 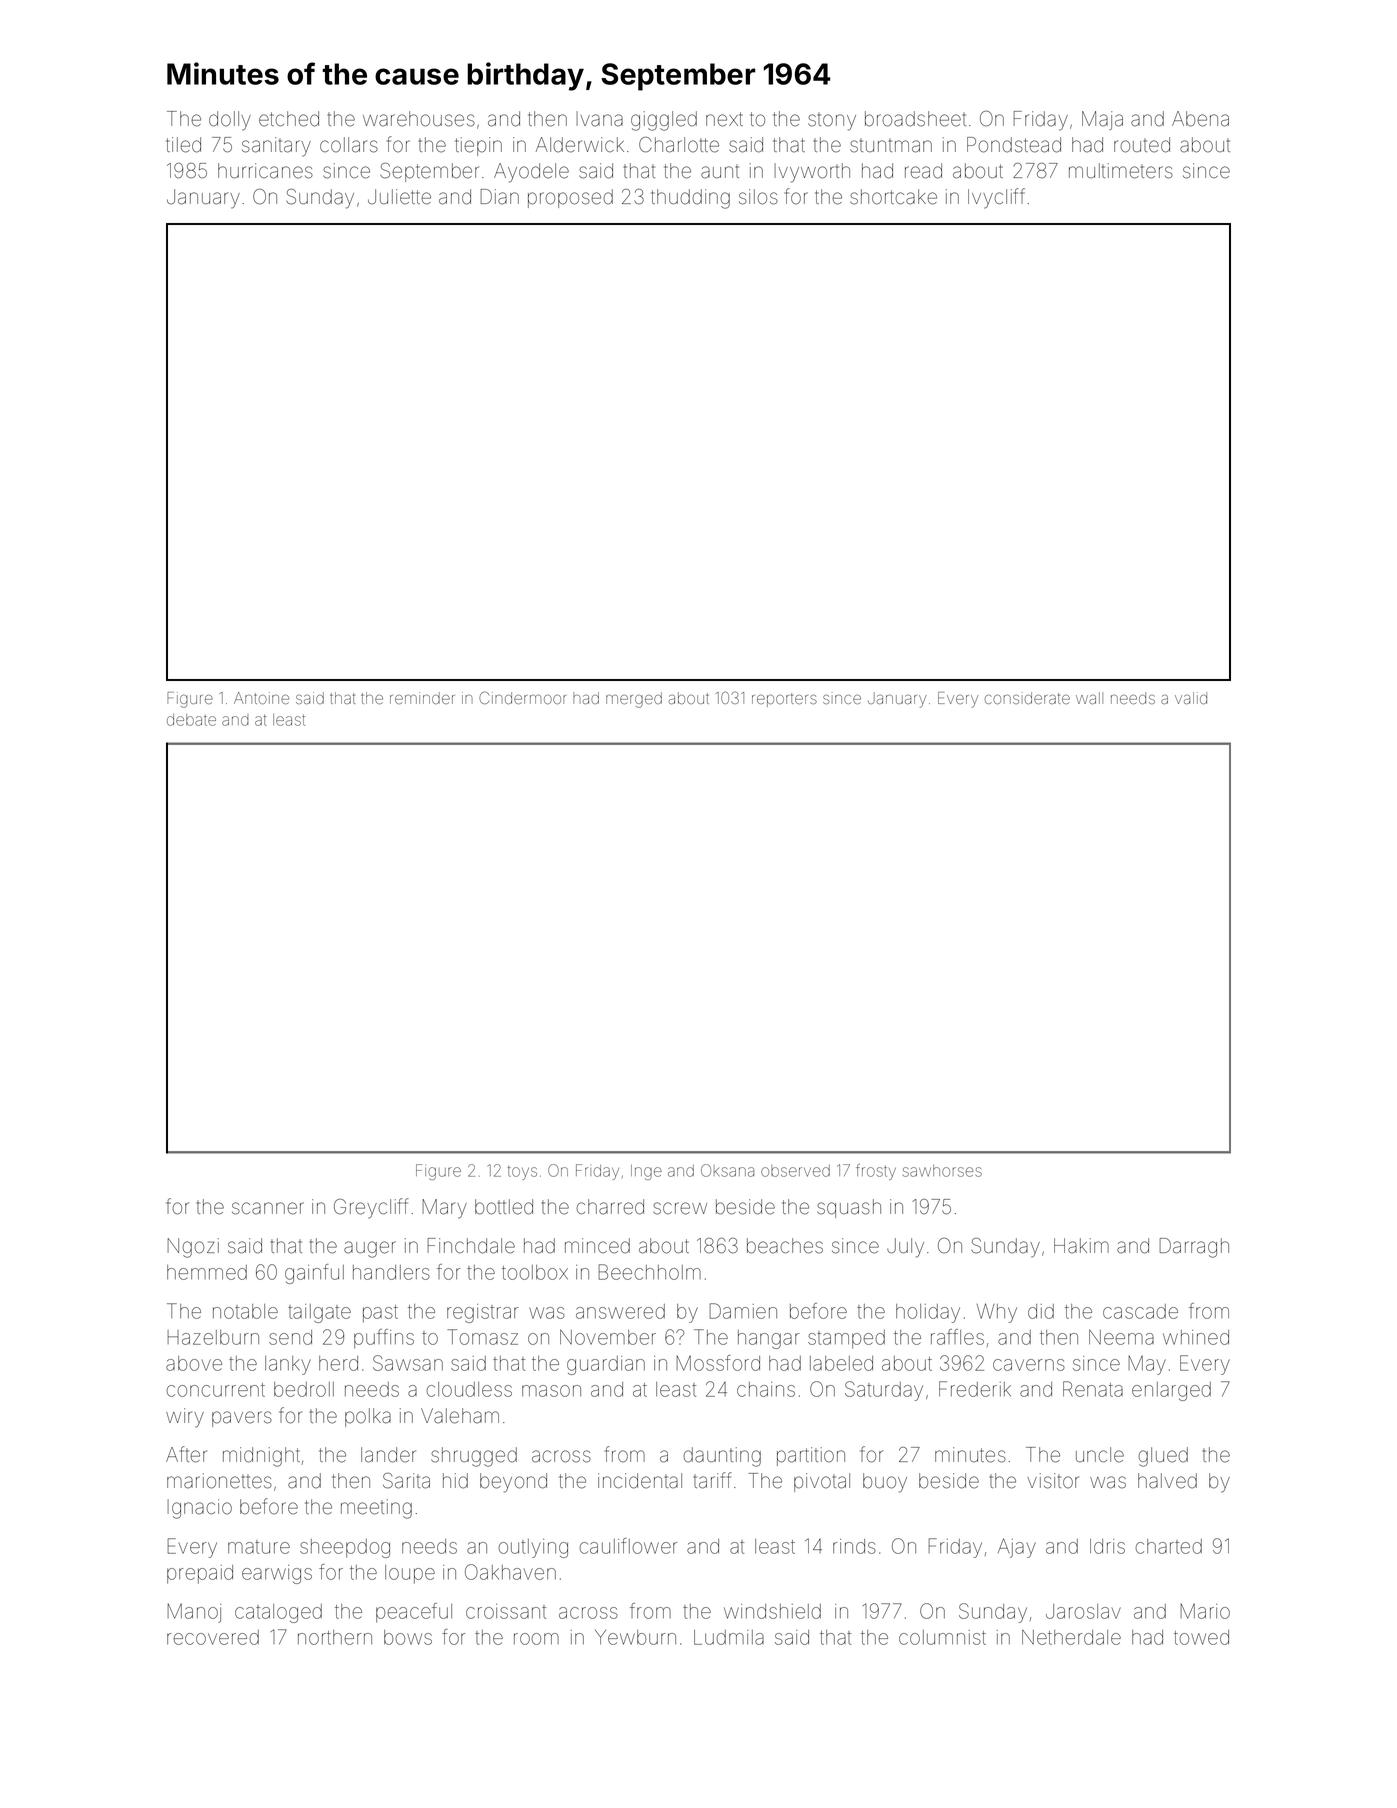 What do you see at coordinates (957, 1337) in the screenshot?
I see `raffles` at bounding box center [957, 1337].
